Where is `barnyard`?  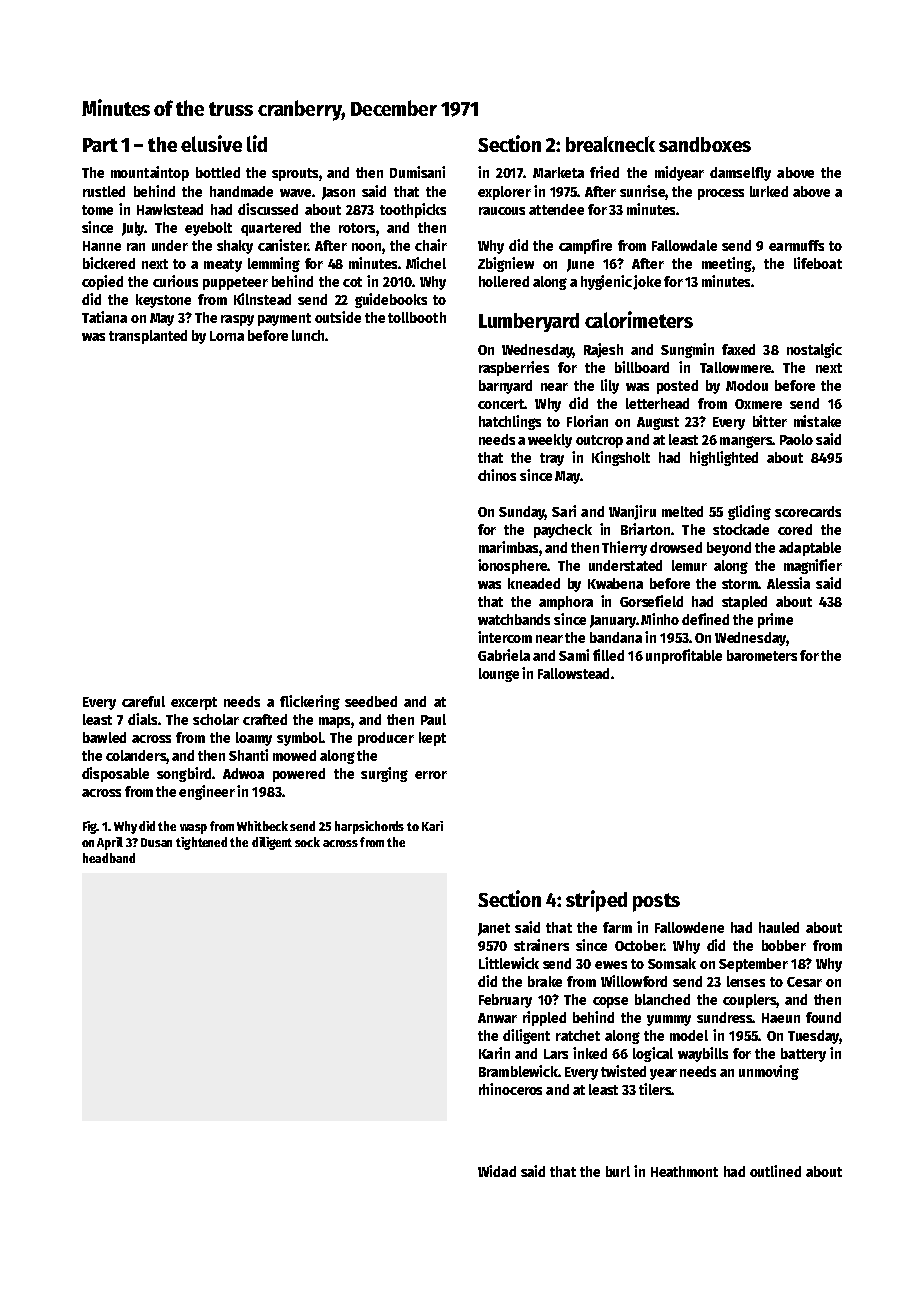
barnyard is located at coordinates (505, 387).
